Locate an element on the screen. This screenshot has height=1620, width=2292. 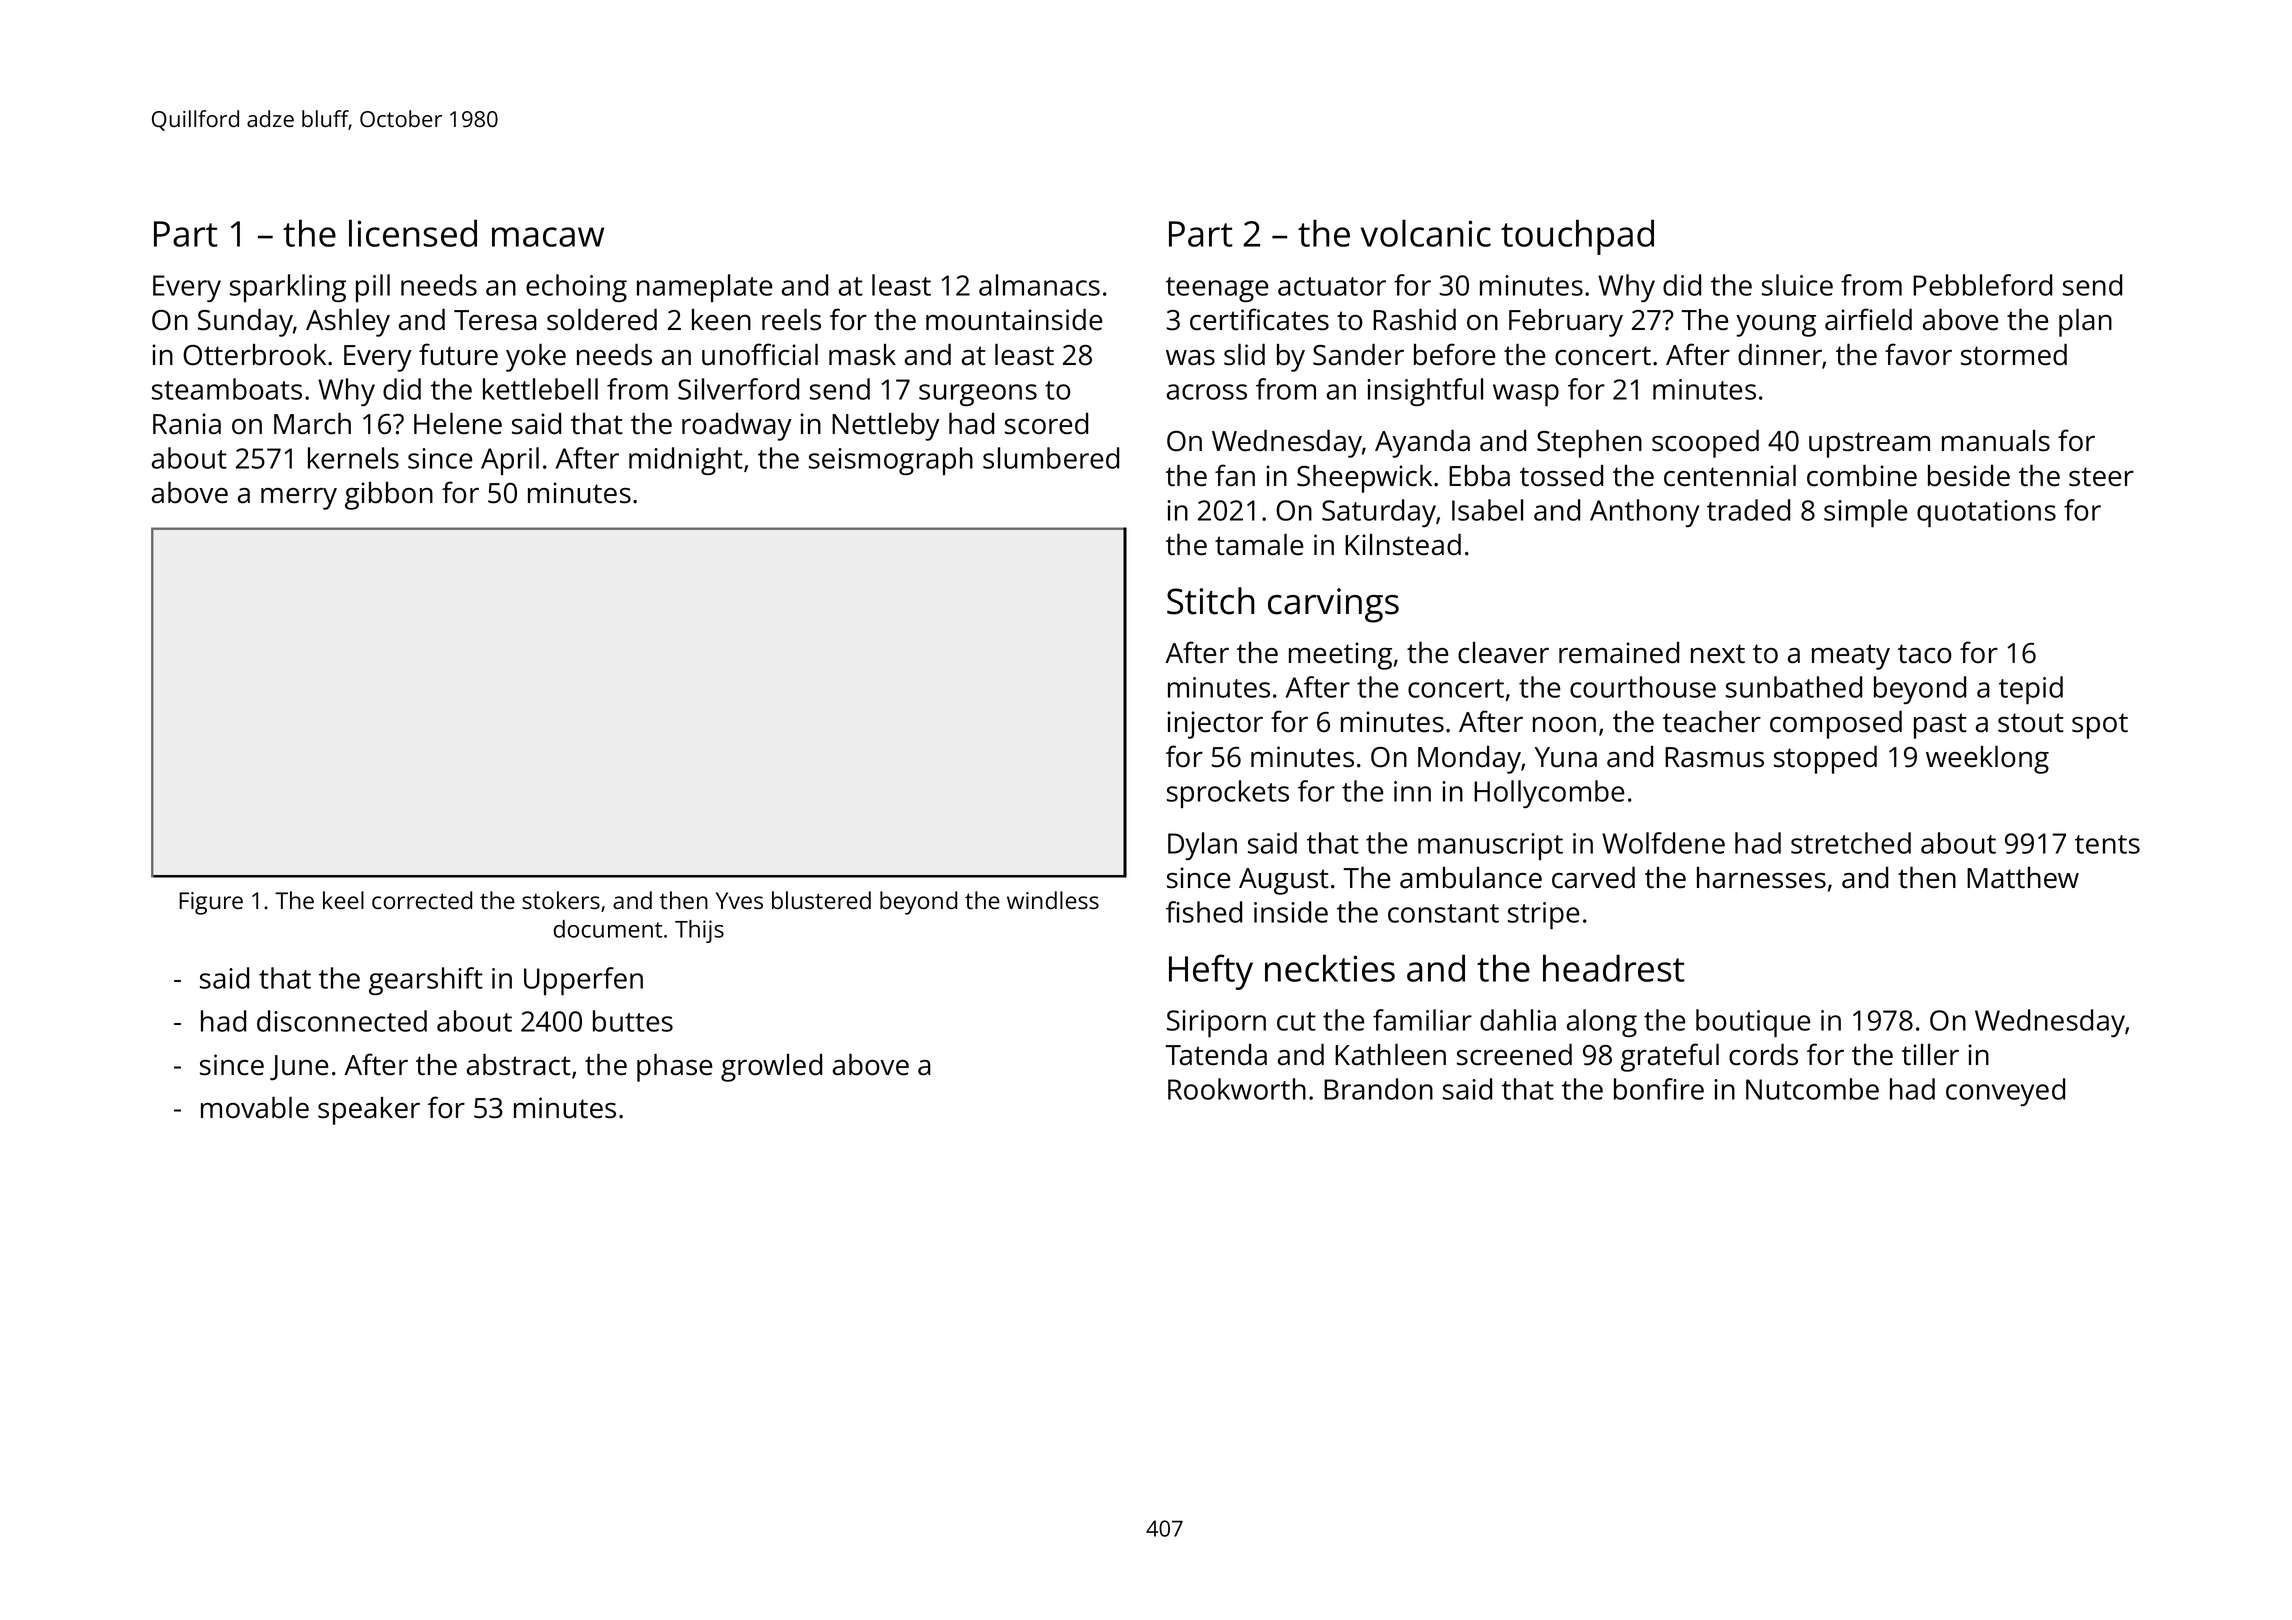
meeting is located at coordinates (1340, 656).
